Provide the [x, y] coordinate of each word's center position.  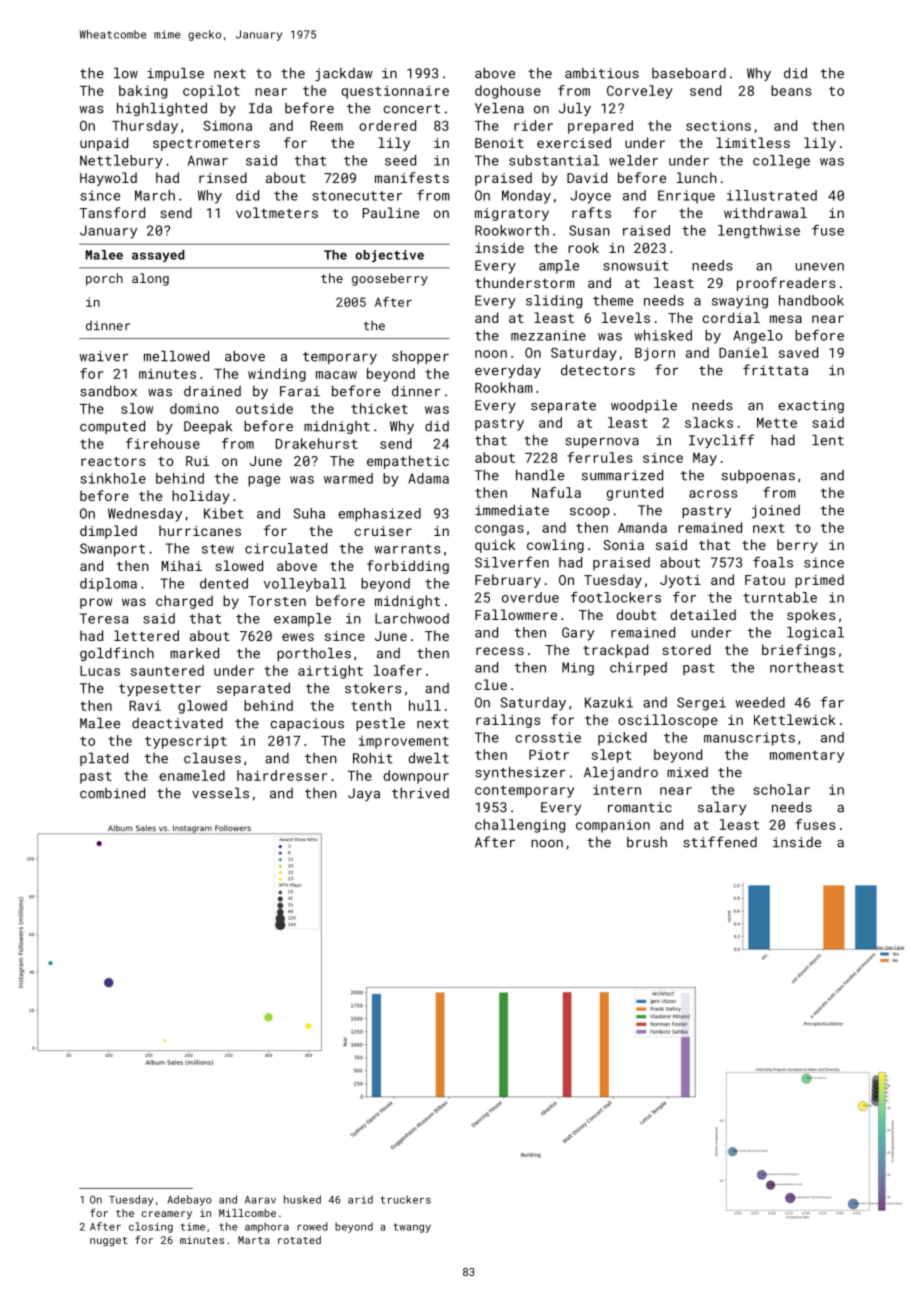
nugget [108, 1241]
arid [360, 1199]
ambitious [602, 73]
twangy [412, 1228]
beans [791, 90]
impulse [175, 74]
